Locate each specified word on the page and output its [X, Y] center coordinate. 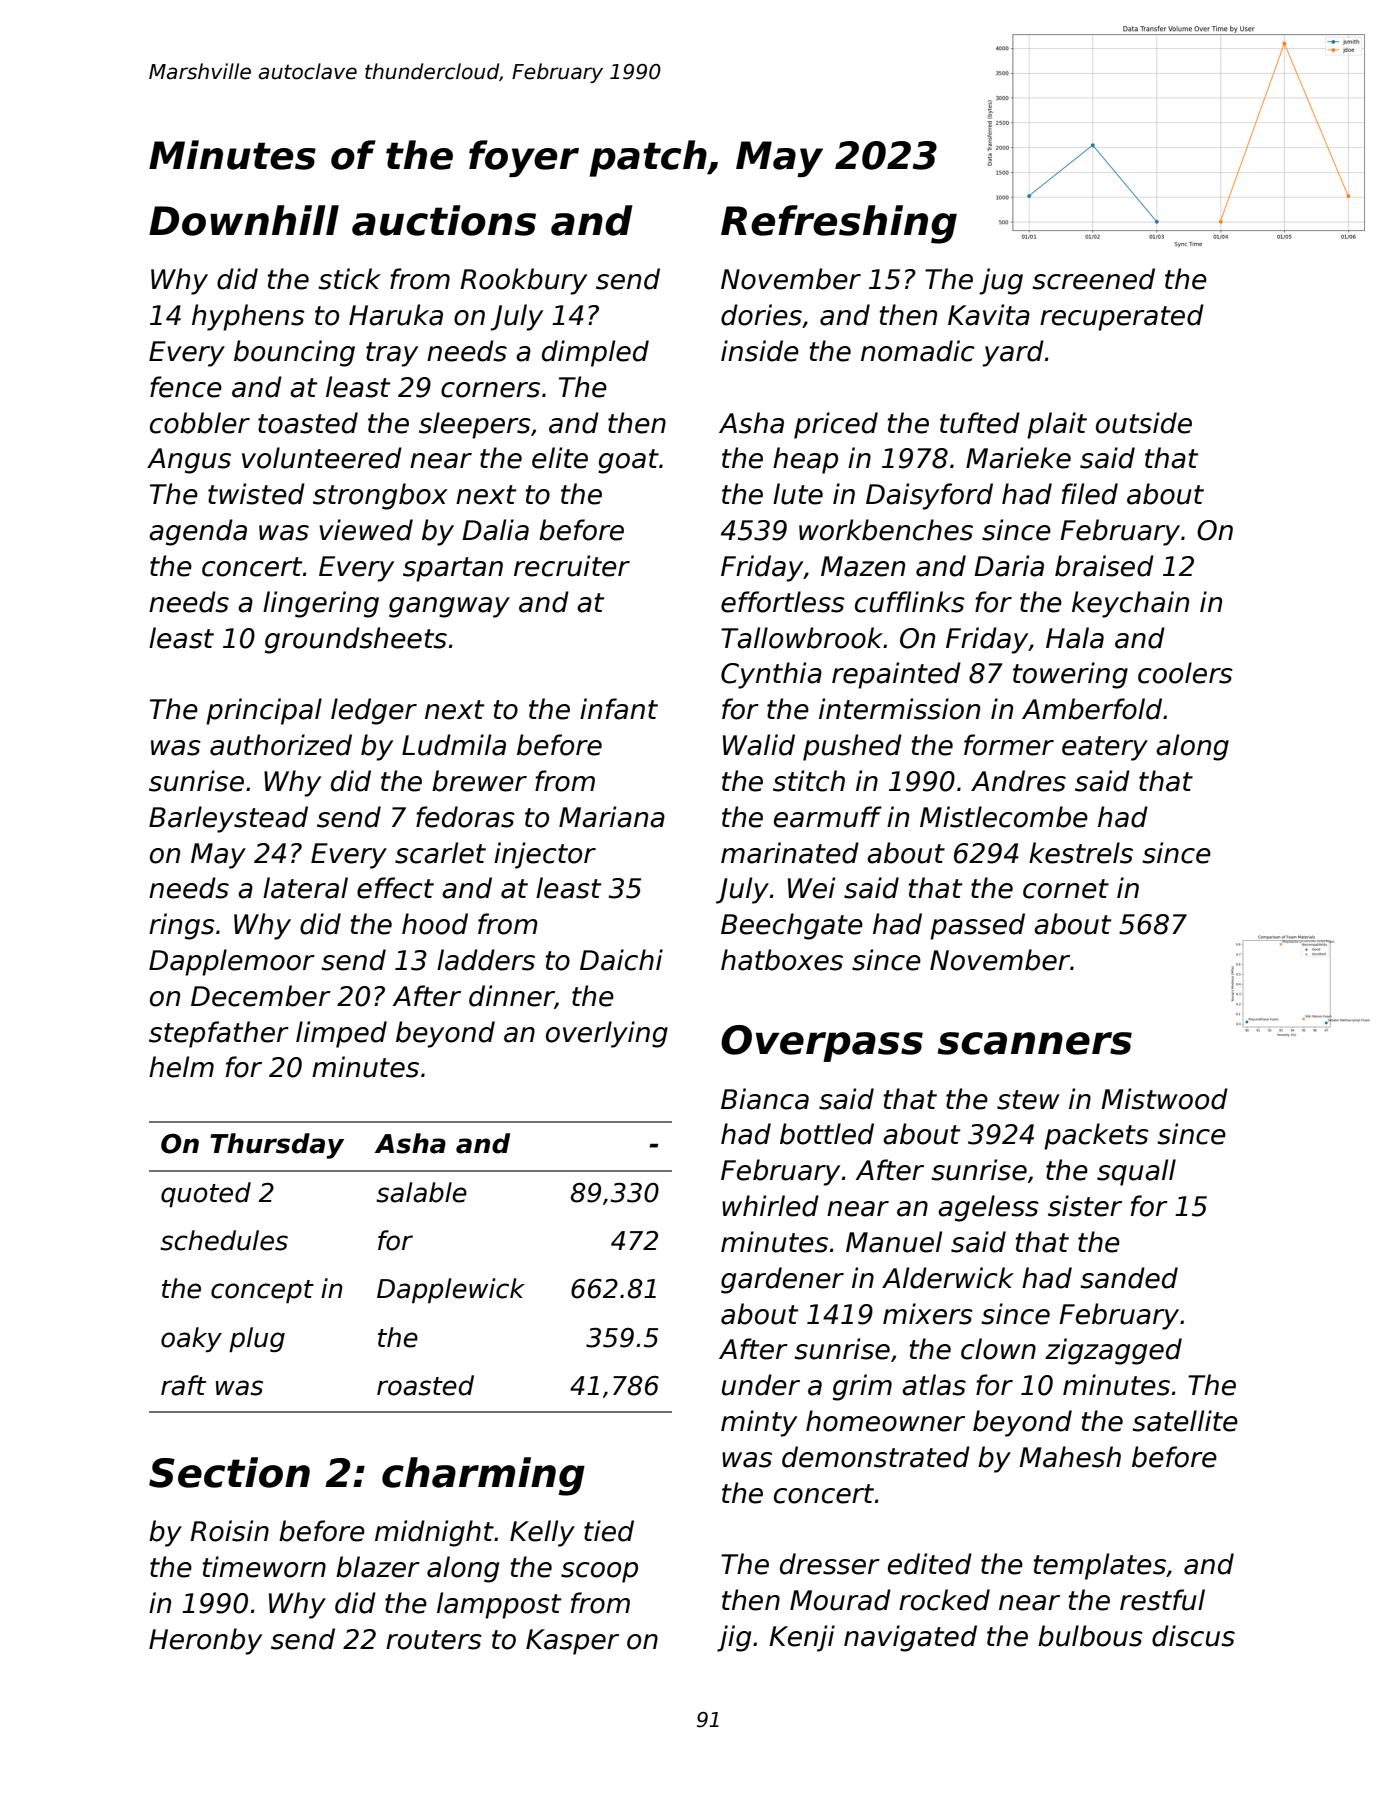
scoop [599, 1572]
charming [483, 1476]
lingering [321, 604]
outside [1144, 423]
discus [1193, 1636]
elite [560, 458]
